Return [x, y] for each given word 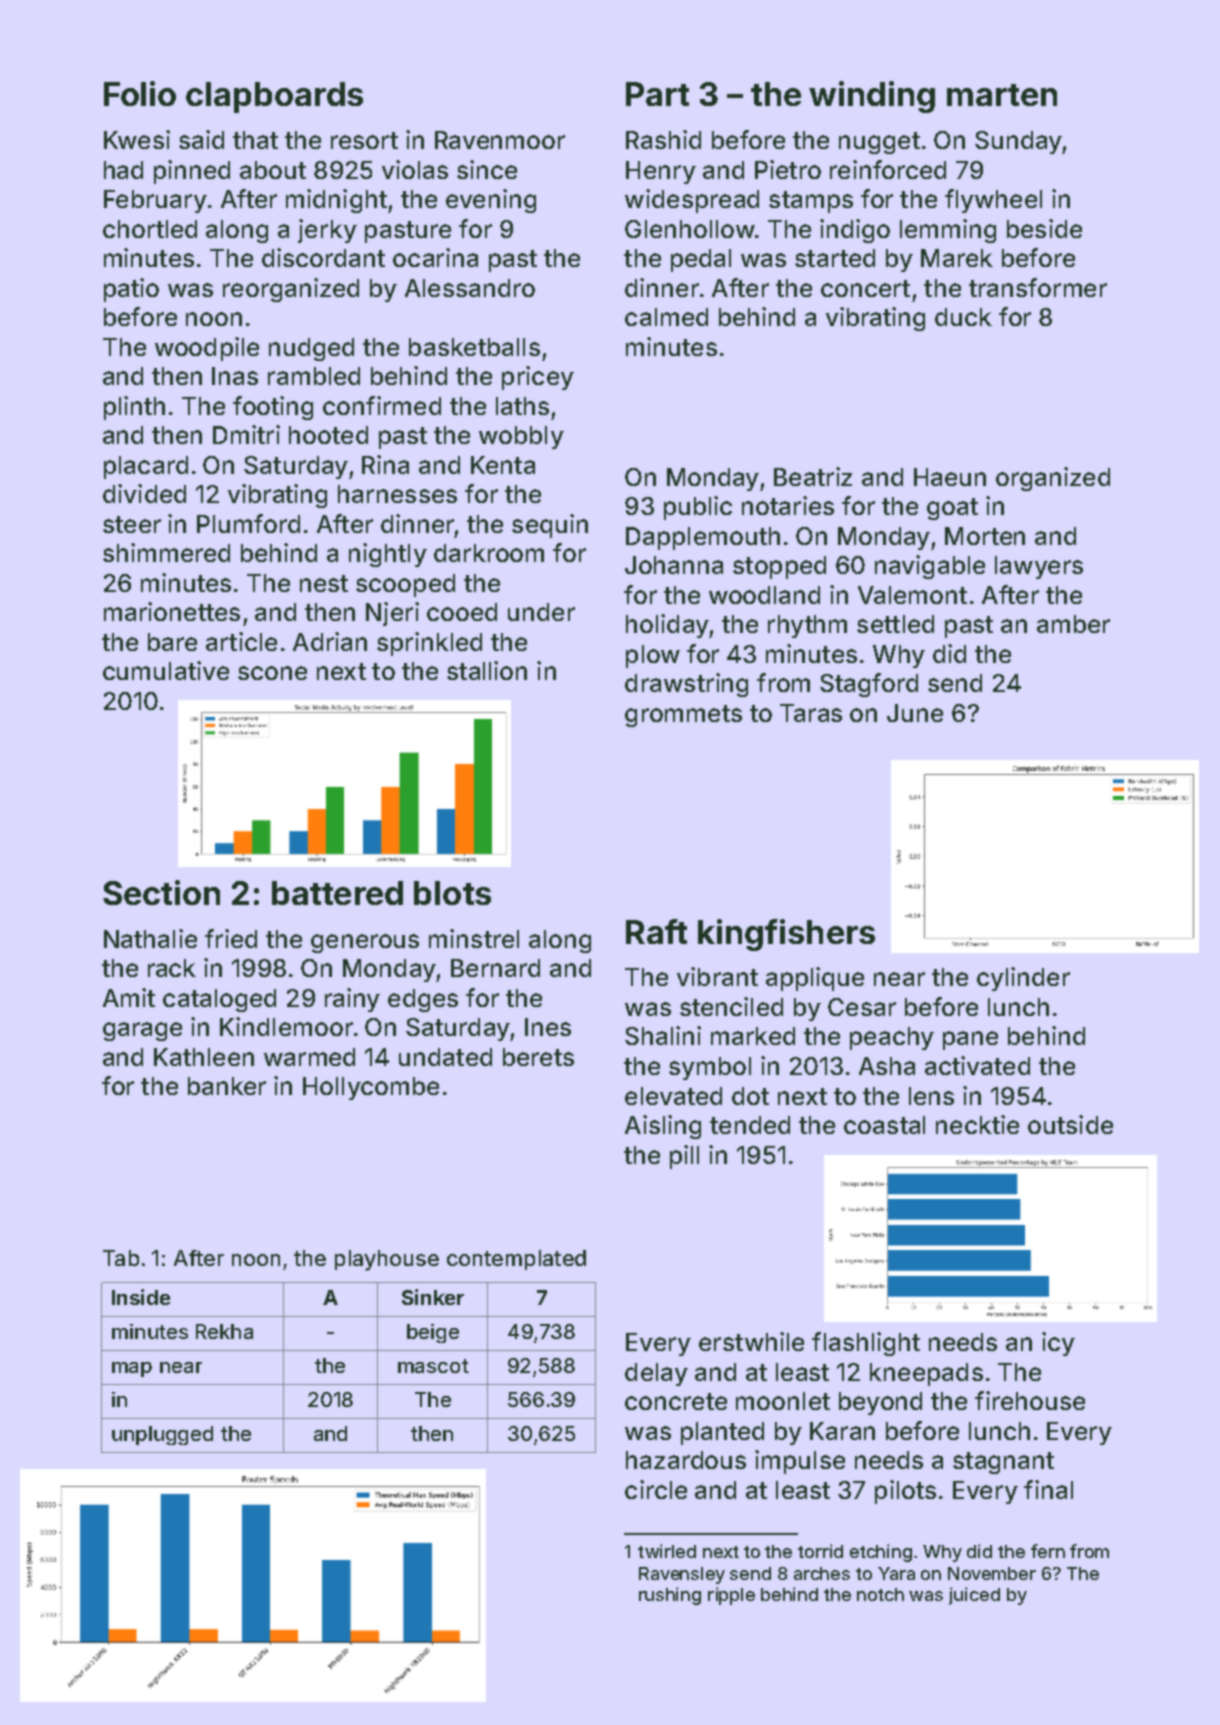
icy [1058, 1344]
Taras [811, 713]
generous [365, 943]
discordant [323, 257]
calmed [666, 317]
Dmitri [246, 434]
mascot [433, 1366]
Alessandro [470, 288]
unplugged [162, 1435]
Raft [656, 931]
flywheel [993, 201]
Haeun [950, 477]
